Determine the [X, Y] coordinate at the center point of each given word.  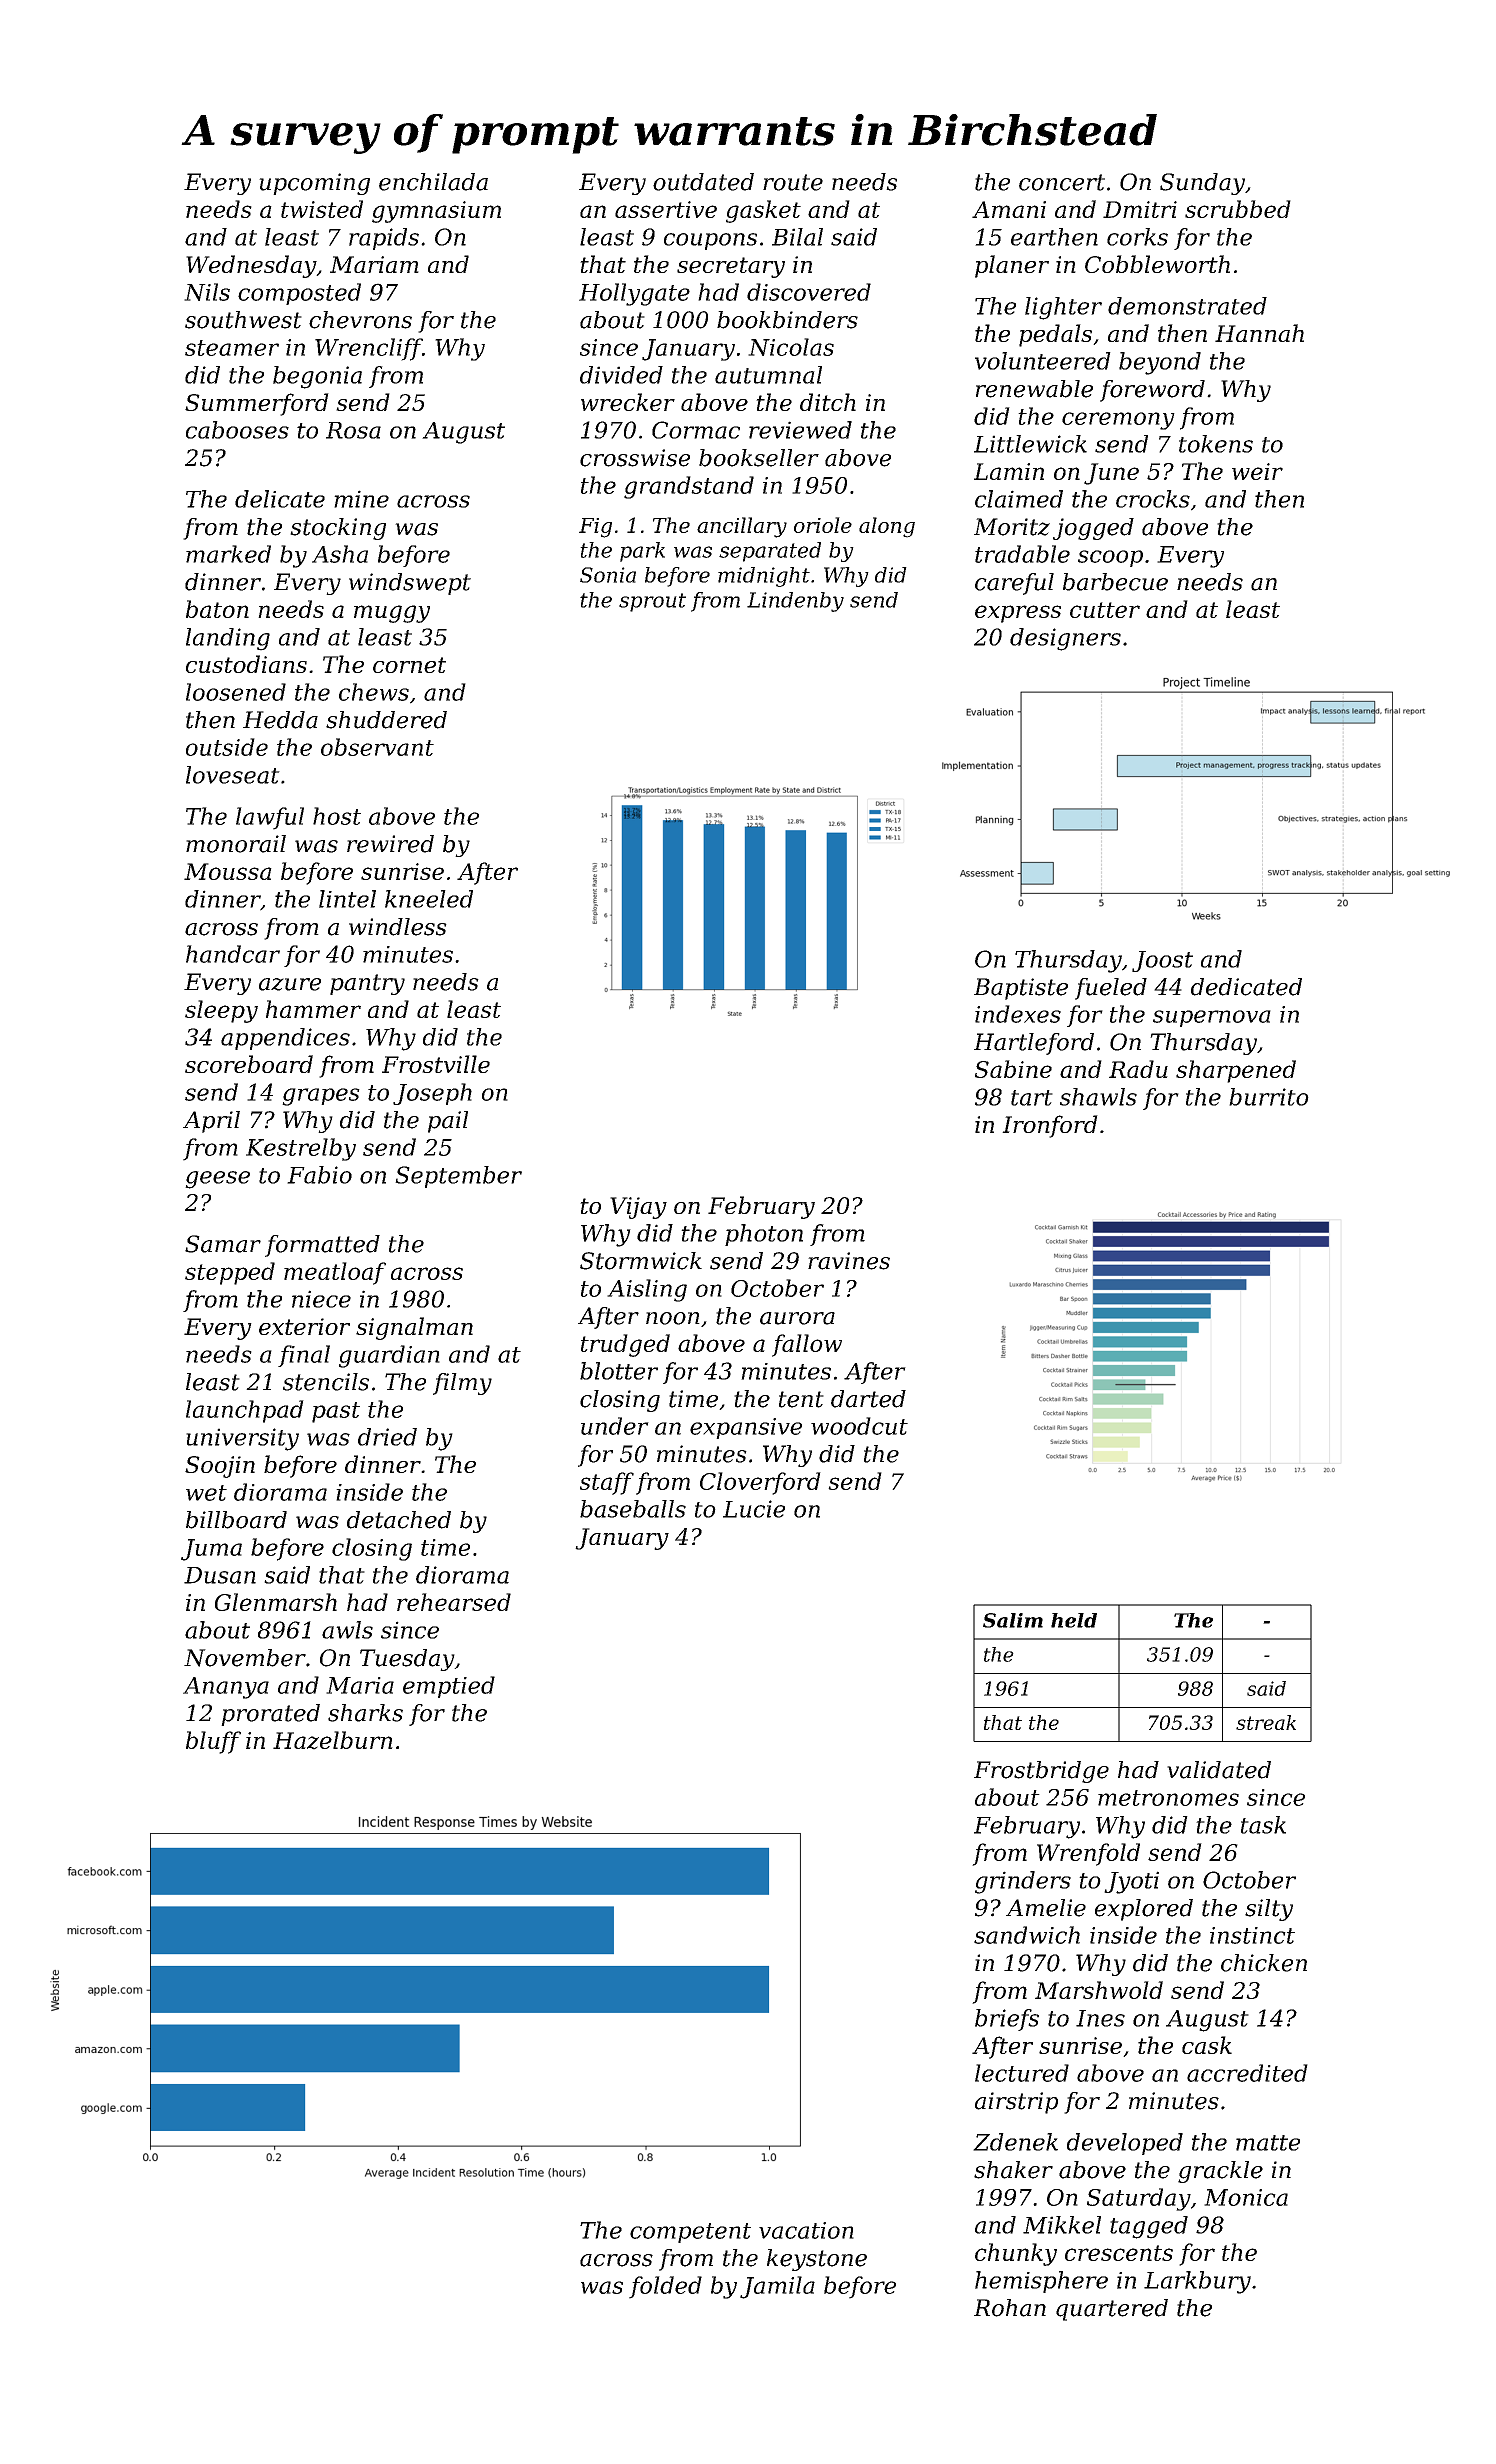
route [793, 182]
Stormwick [641, 1261]
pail [448, 1122]
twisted [322, 209]
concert [1062, 182]
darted [868, 1399]
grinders [1023, 1882]
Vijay [638, 1208]
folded [665, 2287]
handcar [233, 954]
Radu [1138, 1069]
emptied [449, 1687]
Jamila [777, 2287]
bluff [213, 1742]
